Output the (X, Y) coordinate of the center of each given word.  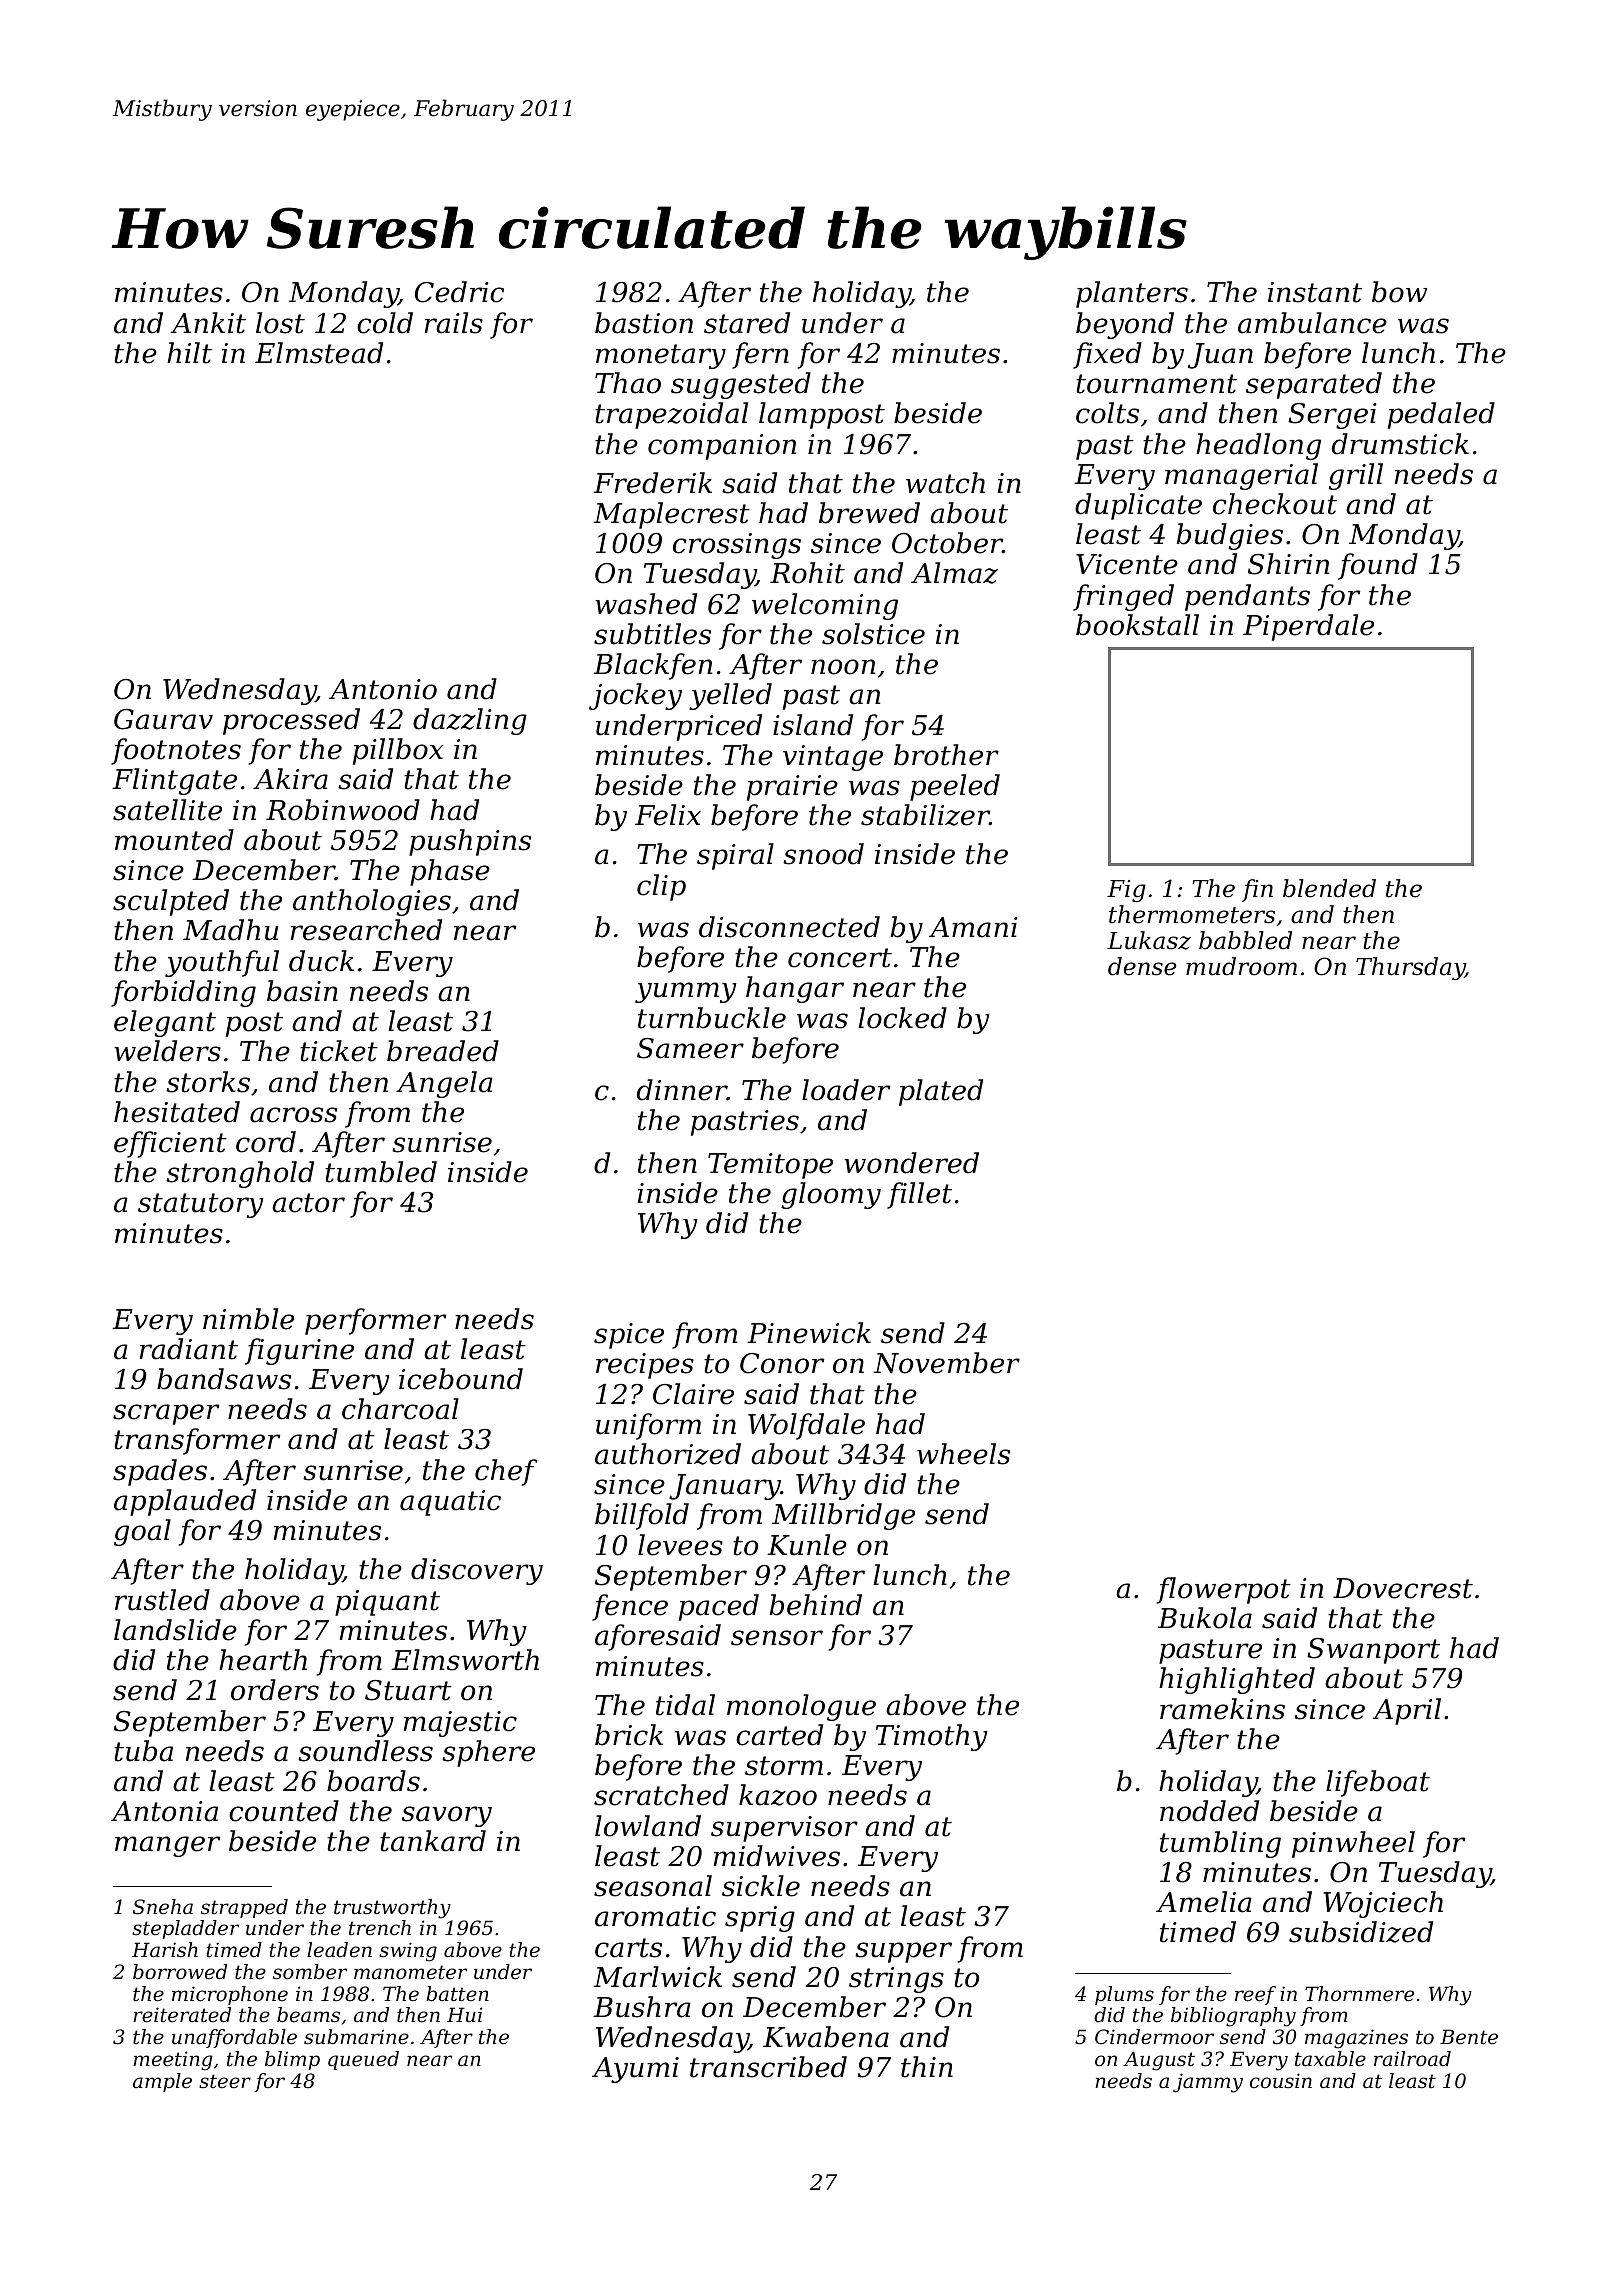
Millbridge (843, 1516)
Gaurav (163, 719)
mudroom (1241, 966)
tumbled (381, 1172)
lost (280, 323)
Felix (668, 815)
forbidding (183, 993)
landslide (175, 1630)
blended (1329, 888)
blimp (292, 2060)
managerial (1241, 476)
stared (747, 323)
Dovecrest (1403, 1588)
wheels (963, 1454)
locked (902, 1018)
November (947, 1363)
